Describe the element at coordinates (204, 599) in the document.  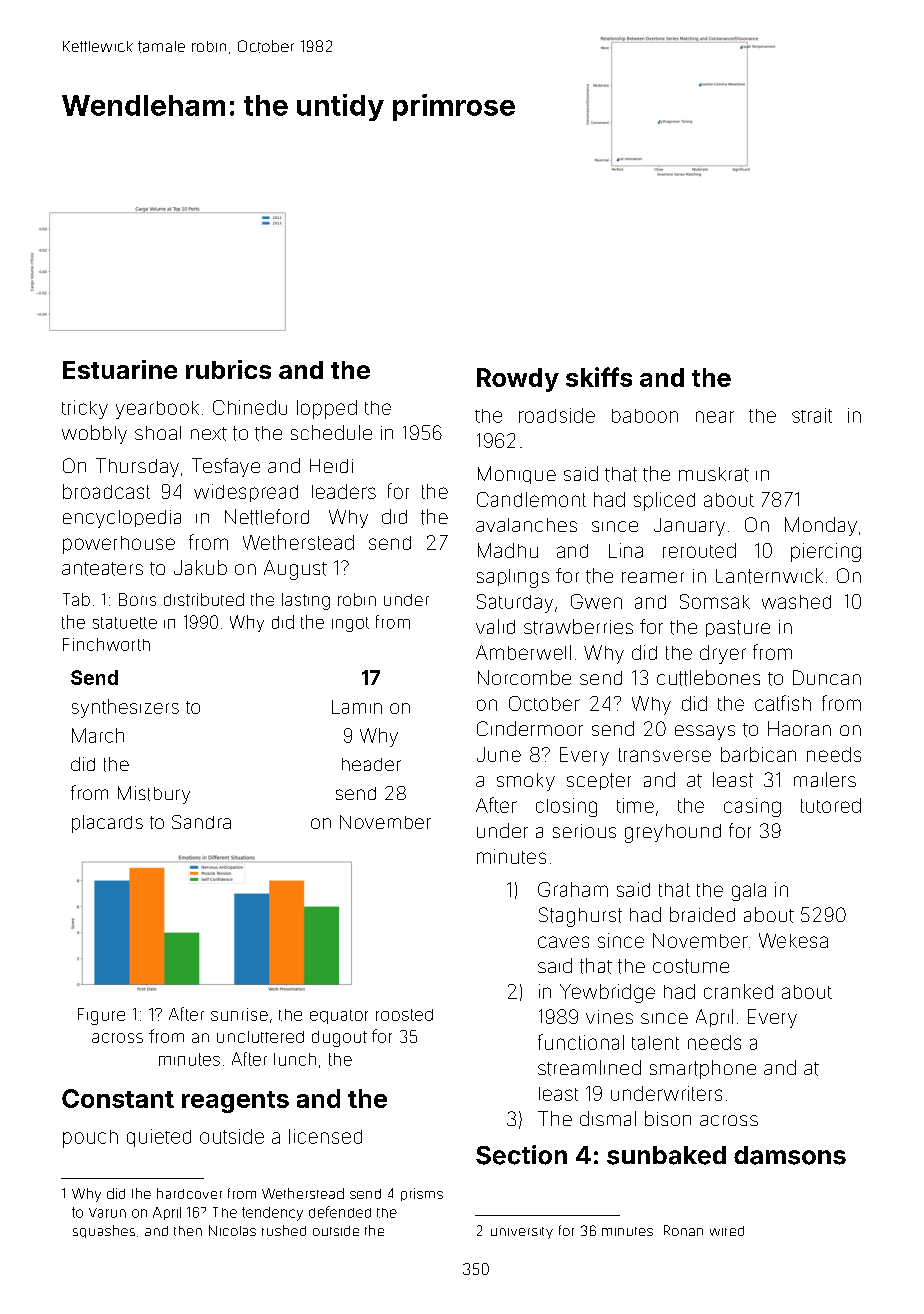
I see `distributed` at that location.
